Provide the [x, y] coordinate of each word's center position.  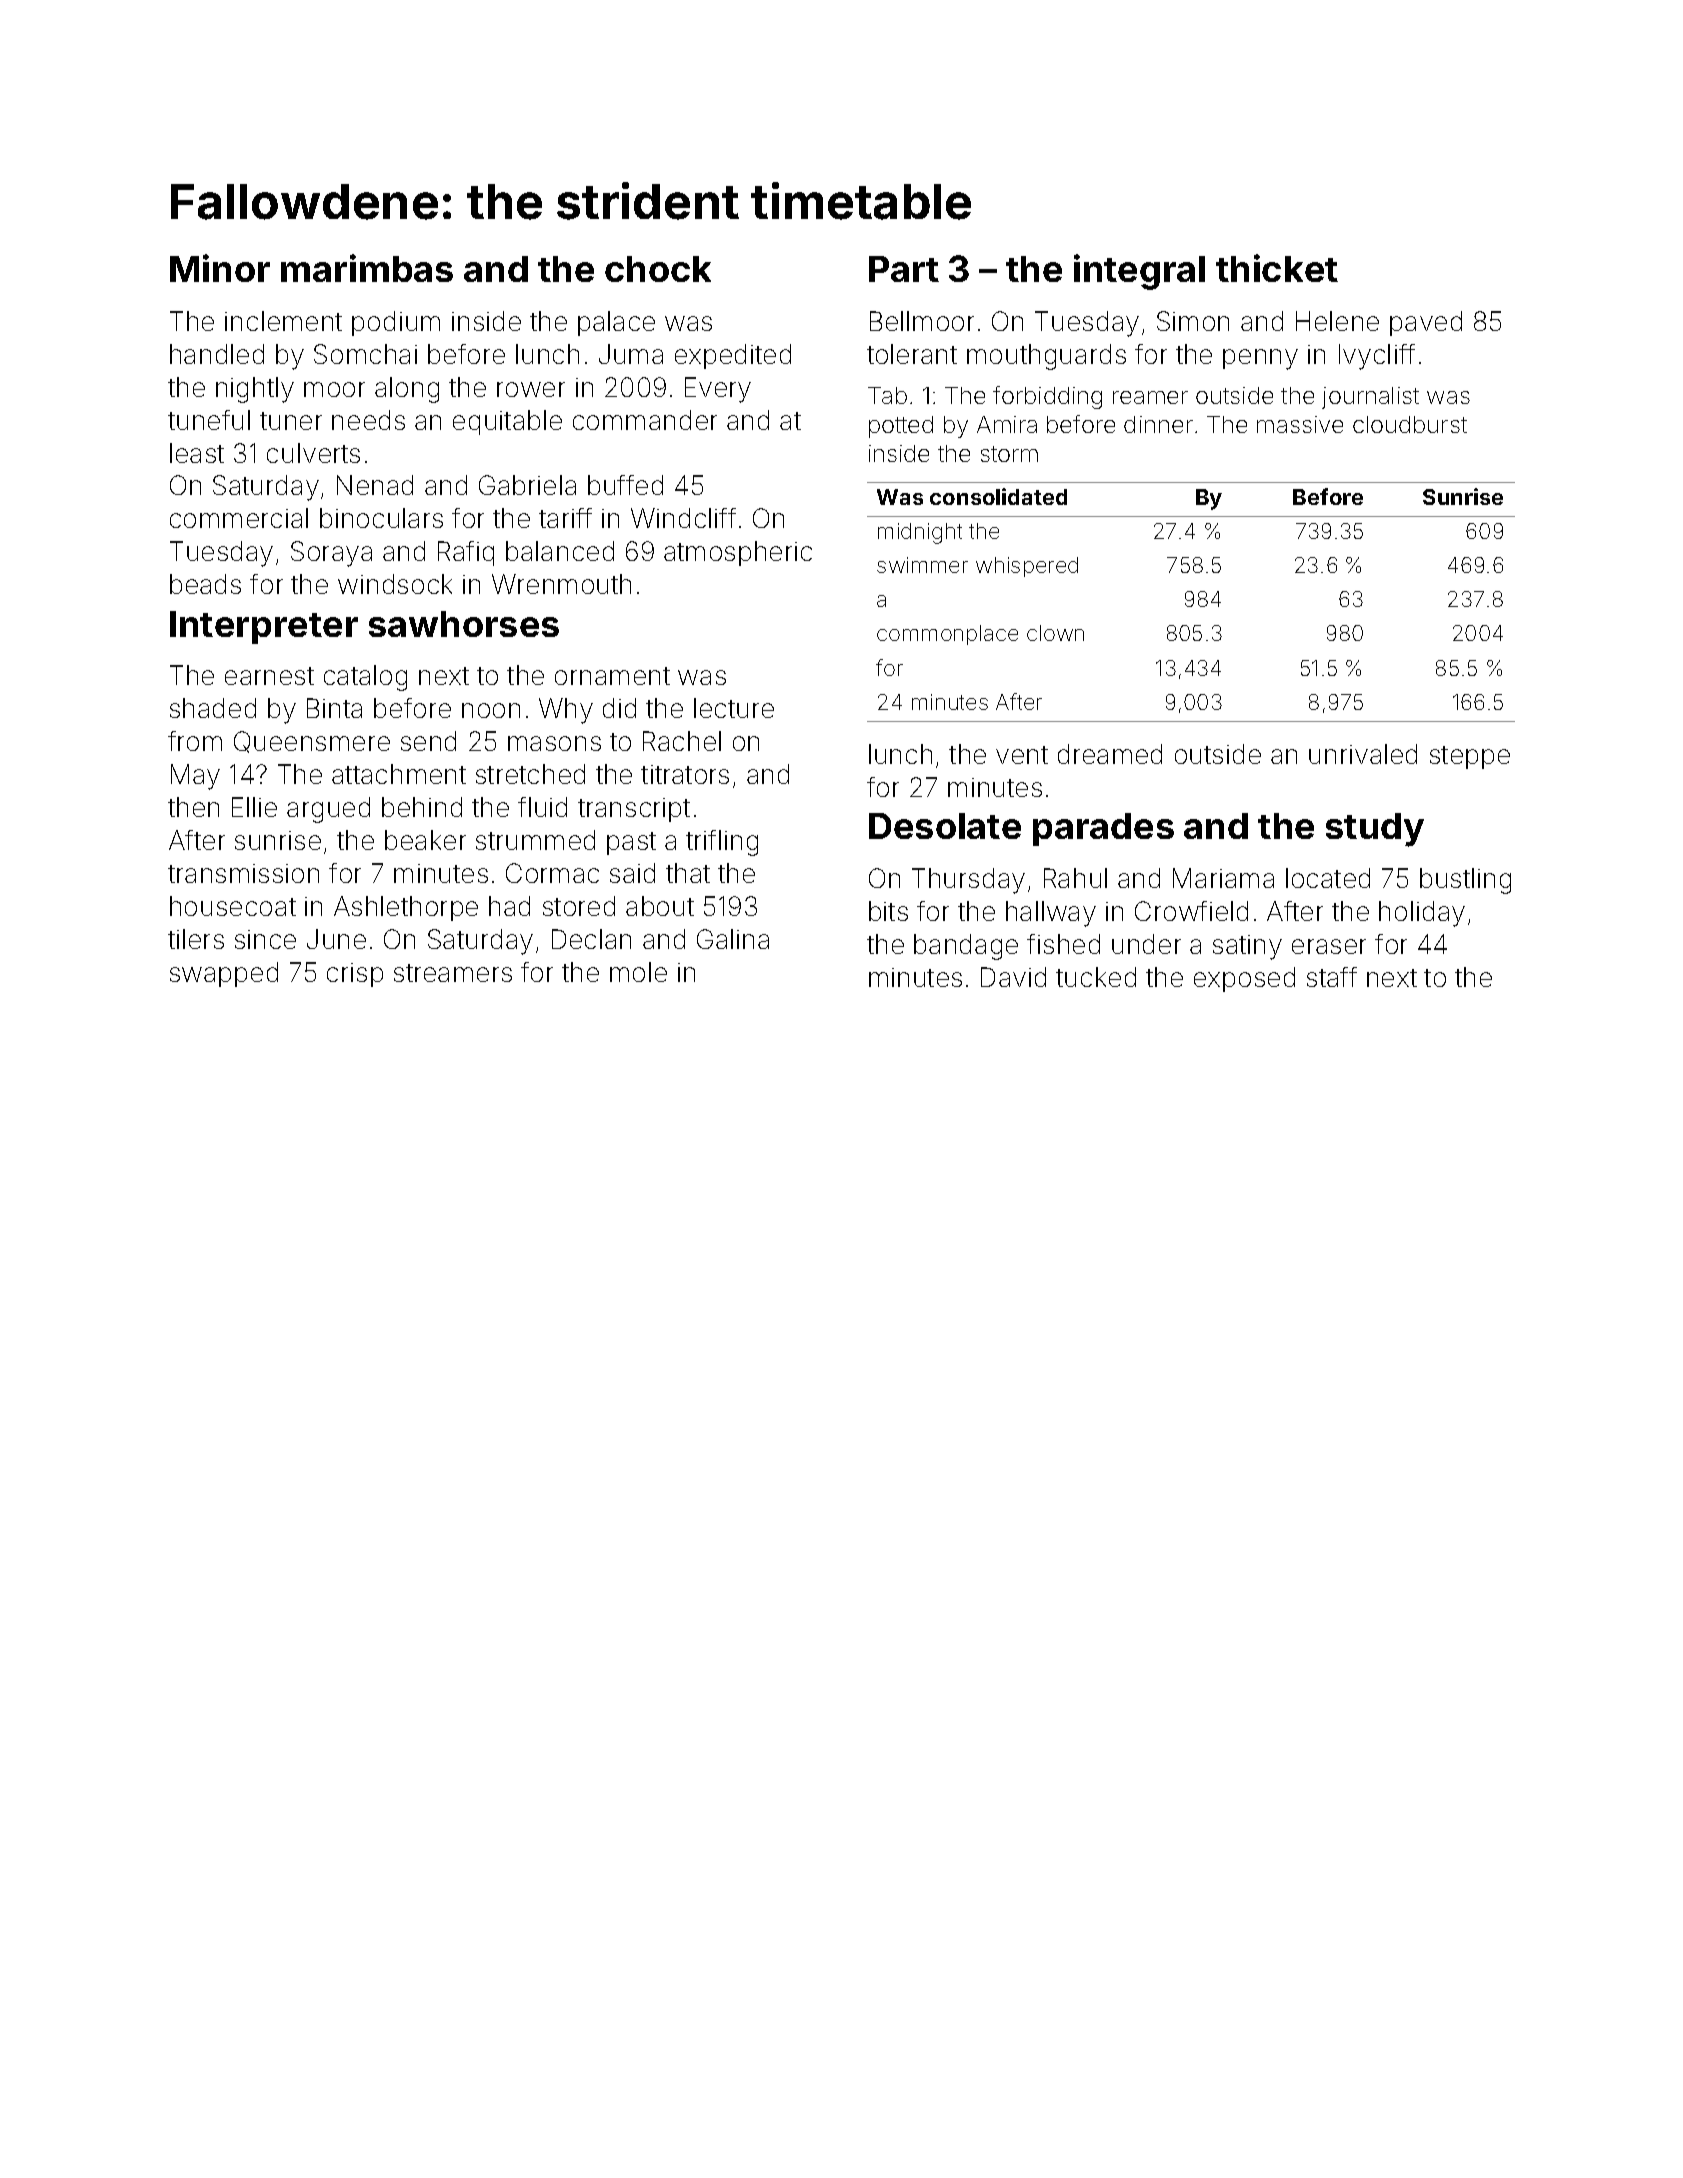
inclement [283, 321]
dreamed [1110, 754]
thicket [1277, 268]
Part [904, 269]
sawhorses [464, 624]
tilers [196, 939]
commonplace [947, 635]
